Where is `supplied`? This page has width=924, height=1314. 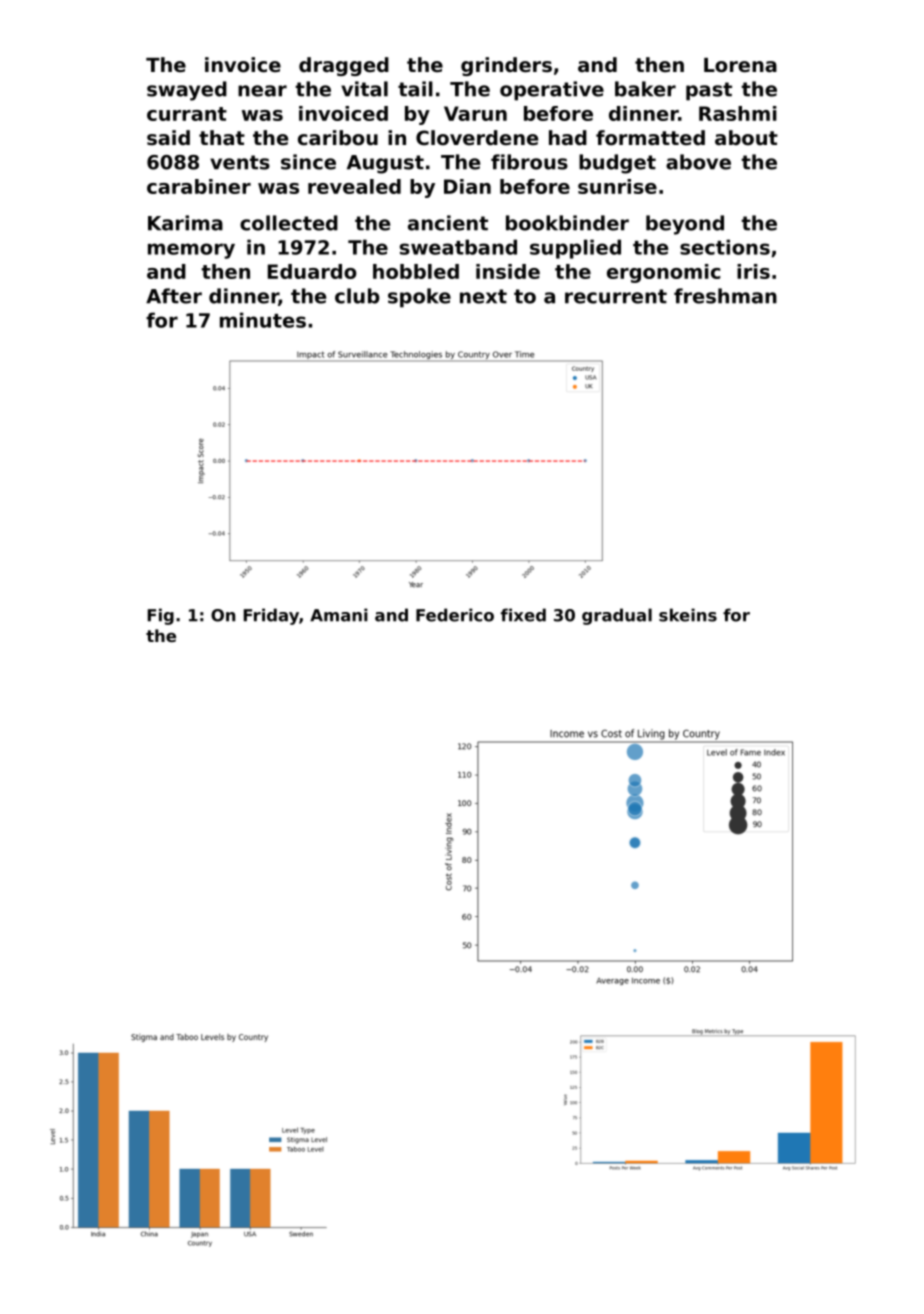 supplied is located at coordinates (575, 249).
